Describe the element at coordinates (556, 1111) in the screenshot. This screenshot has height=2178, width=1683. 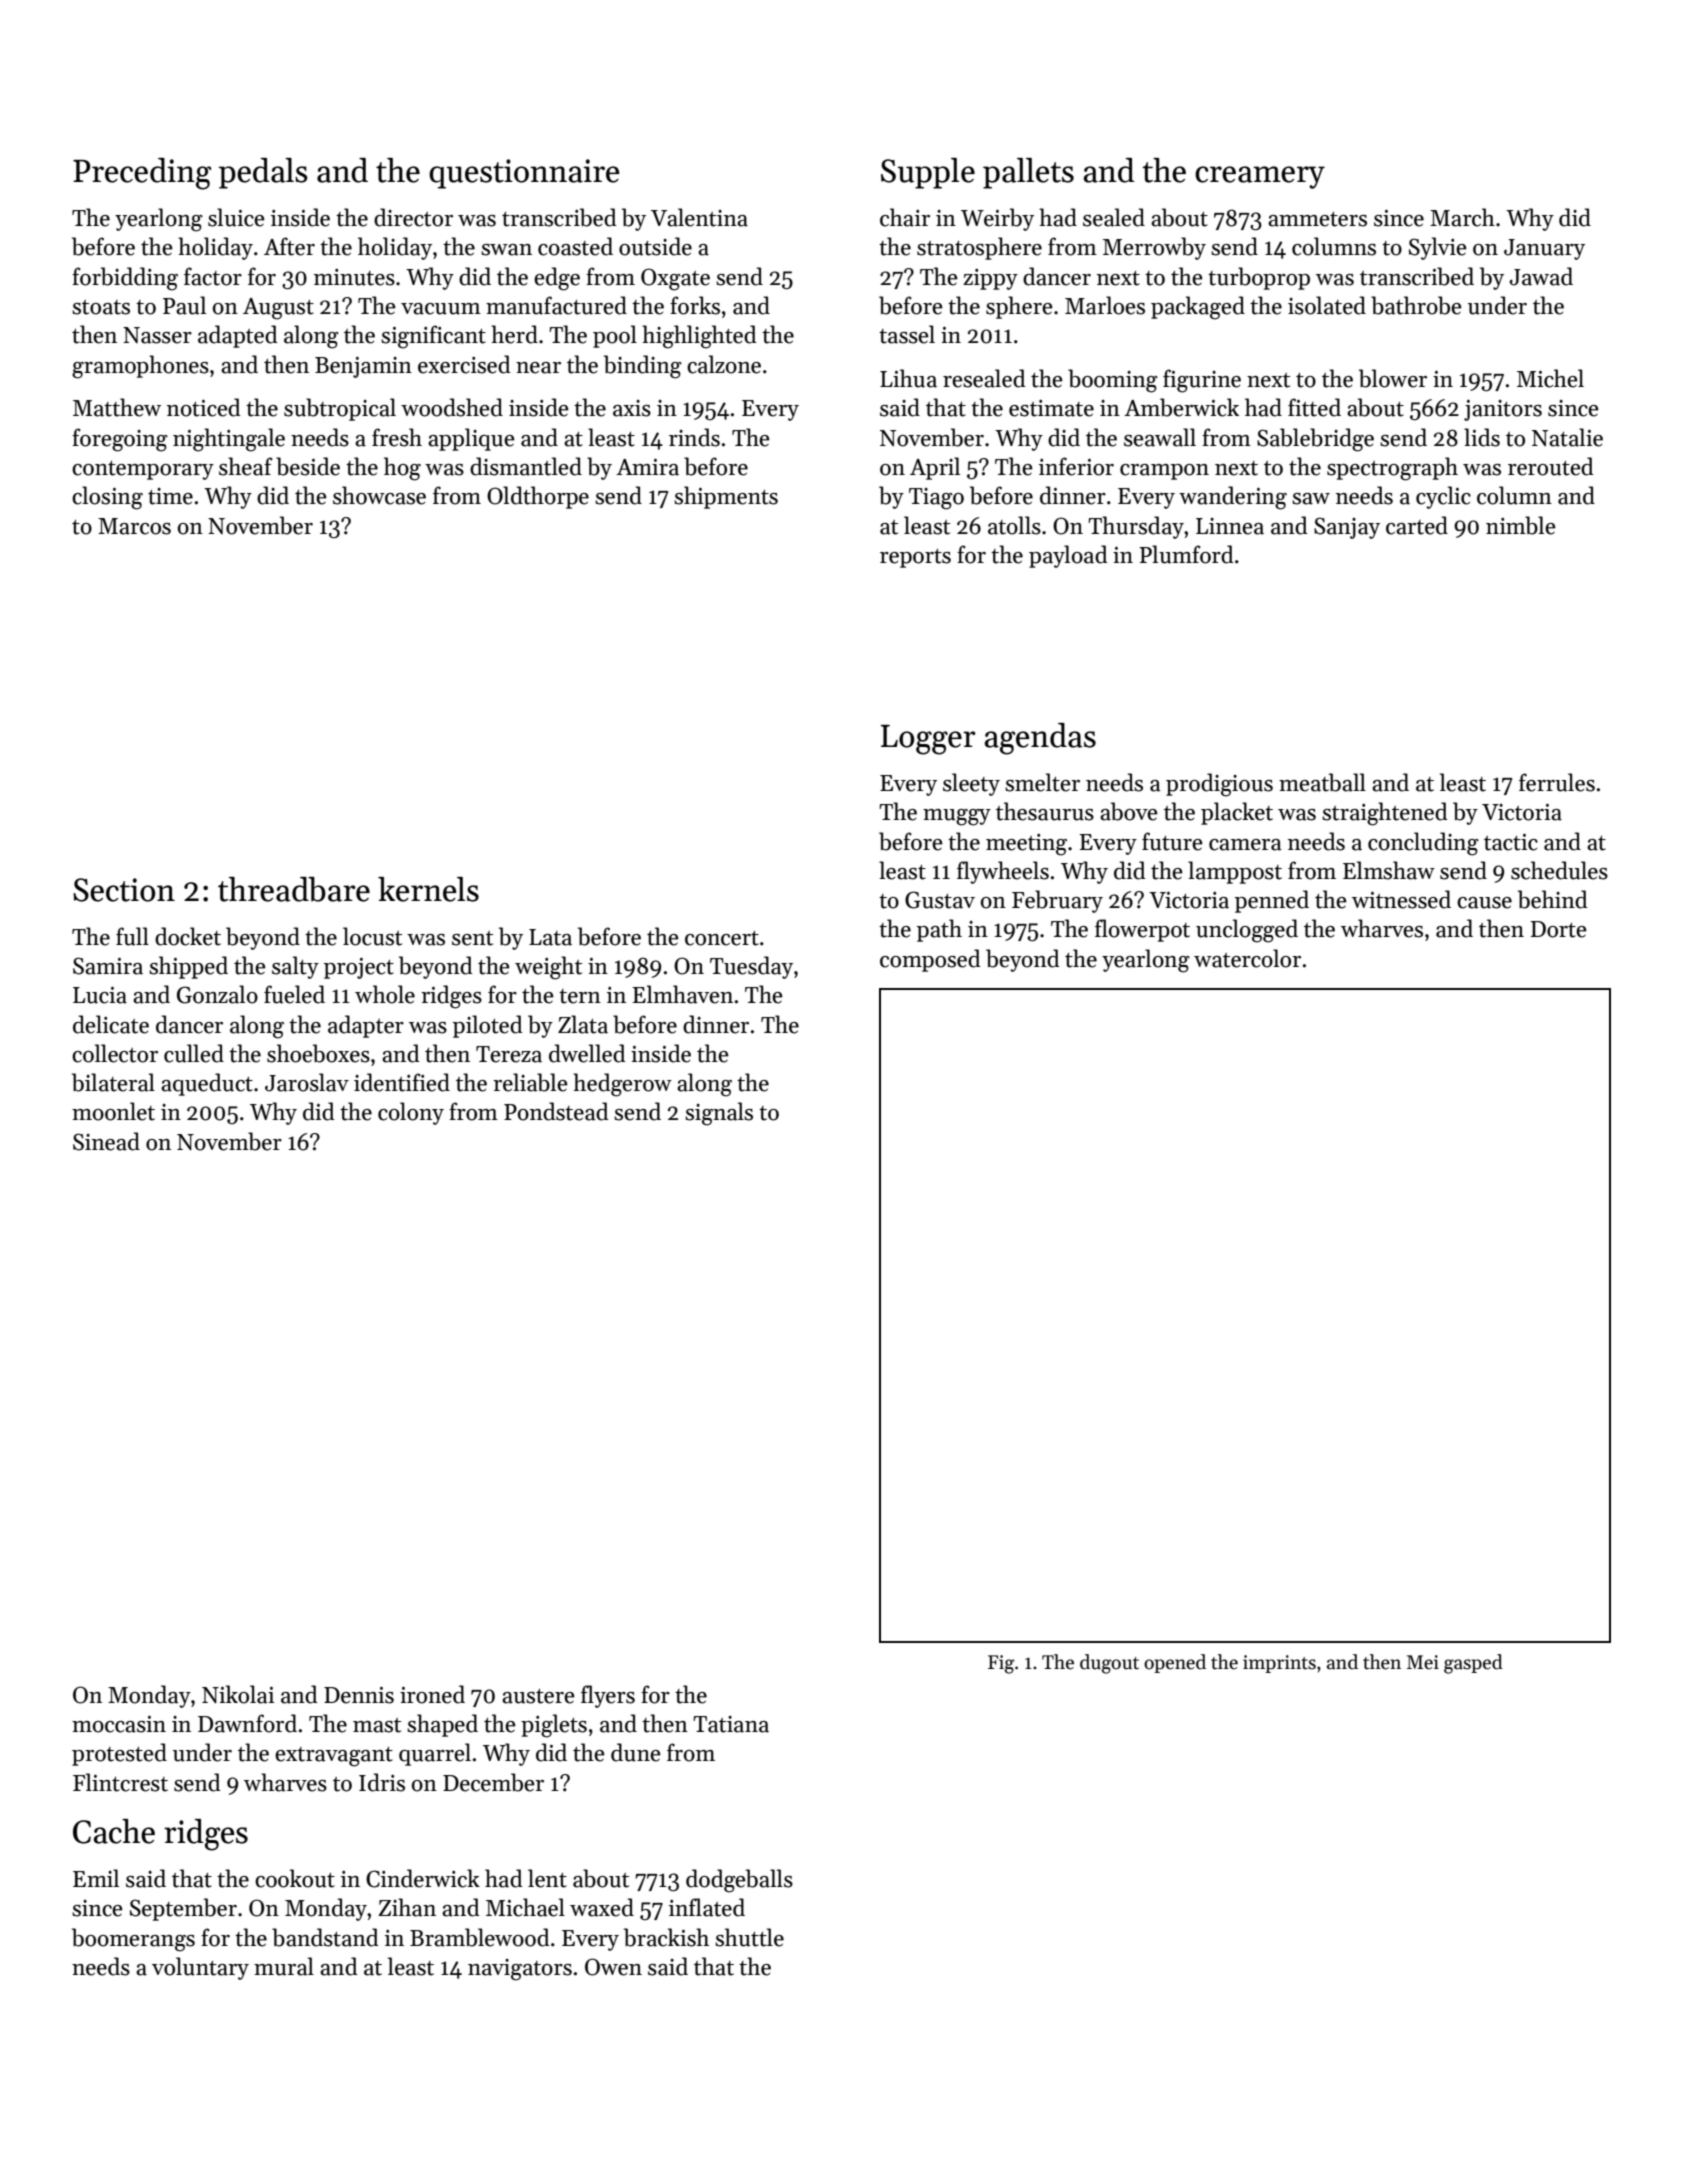
I see `Pondstead` at that location.
